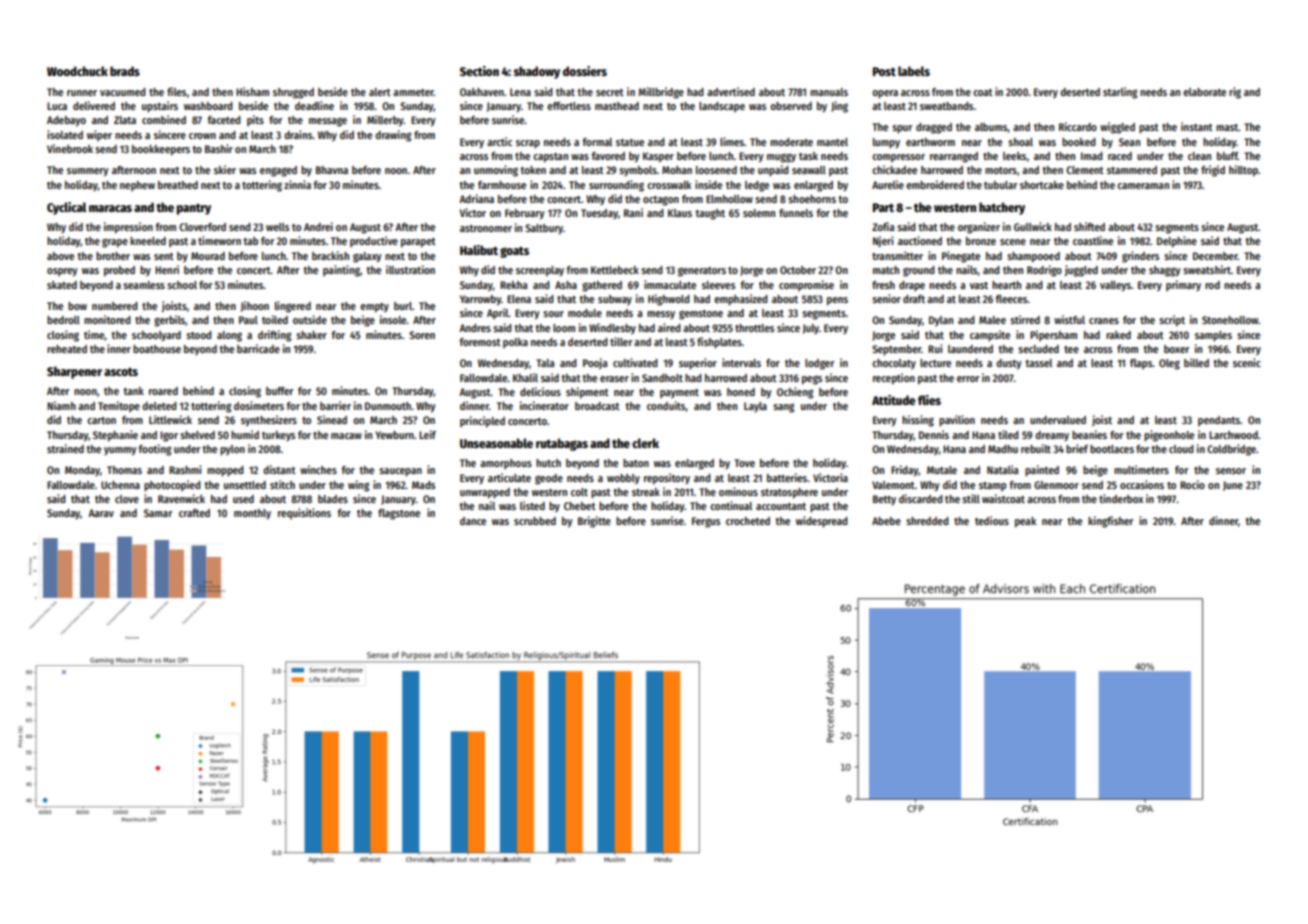  I want to click on Hisham, so click(252, 91).
